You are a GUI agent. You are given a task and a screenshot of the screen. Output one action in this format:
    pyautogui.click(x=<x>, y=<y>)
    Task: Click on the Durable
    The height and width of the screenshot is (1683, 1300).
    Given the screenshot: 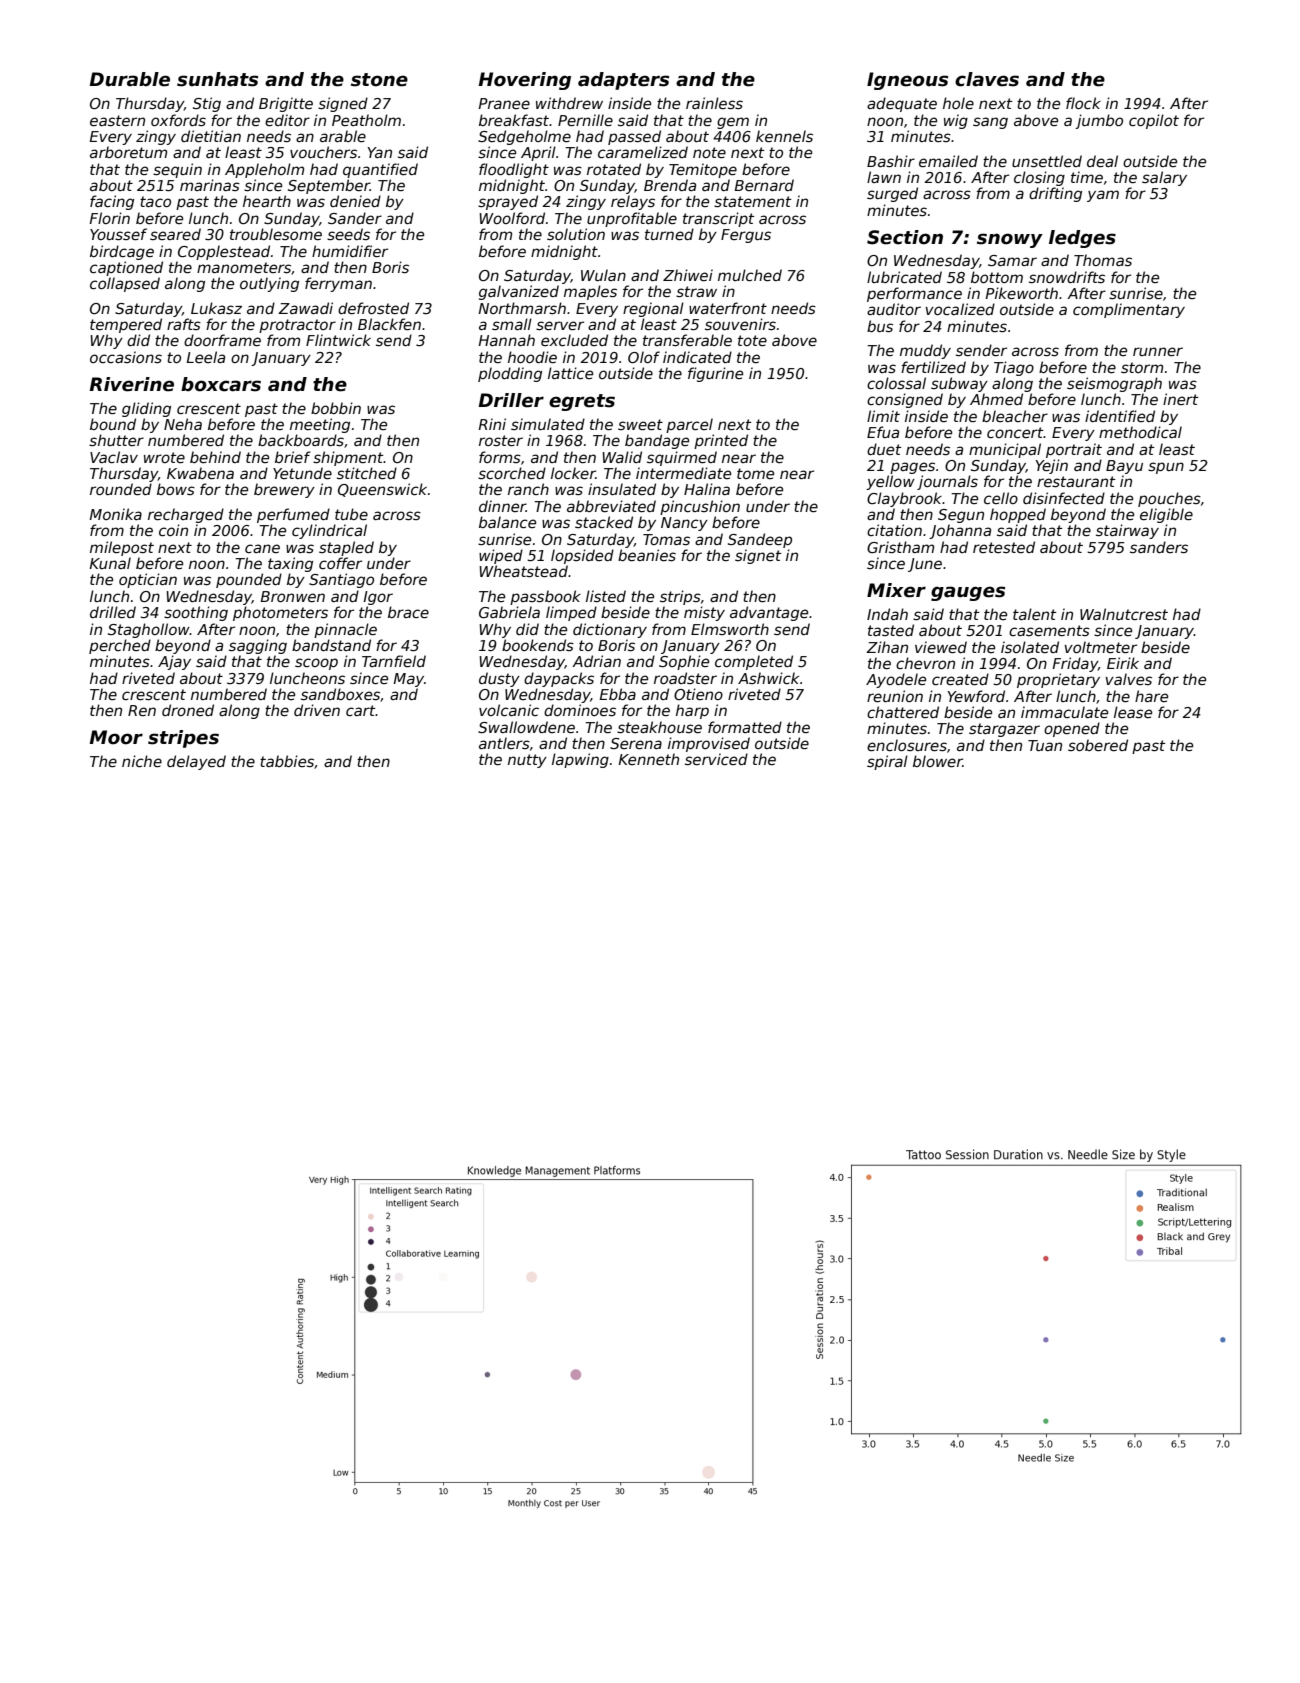 What is the action you would take?
    pyautogui.click(x=129, y=79)
